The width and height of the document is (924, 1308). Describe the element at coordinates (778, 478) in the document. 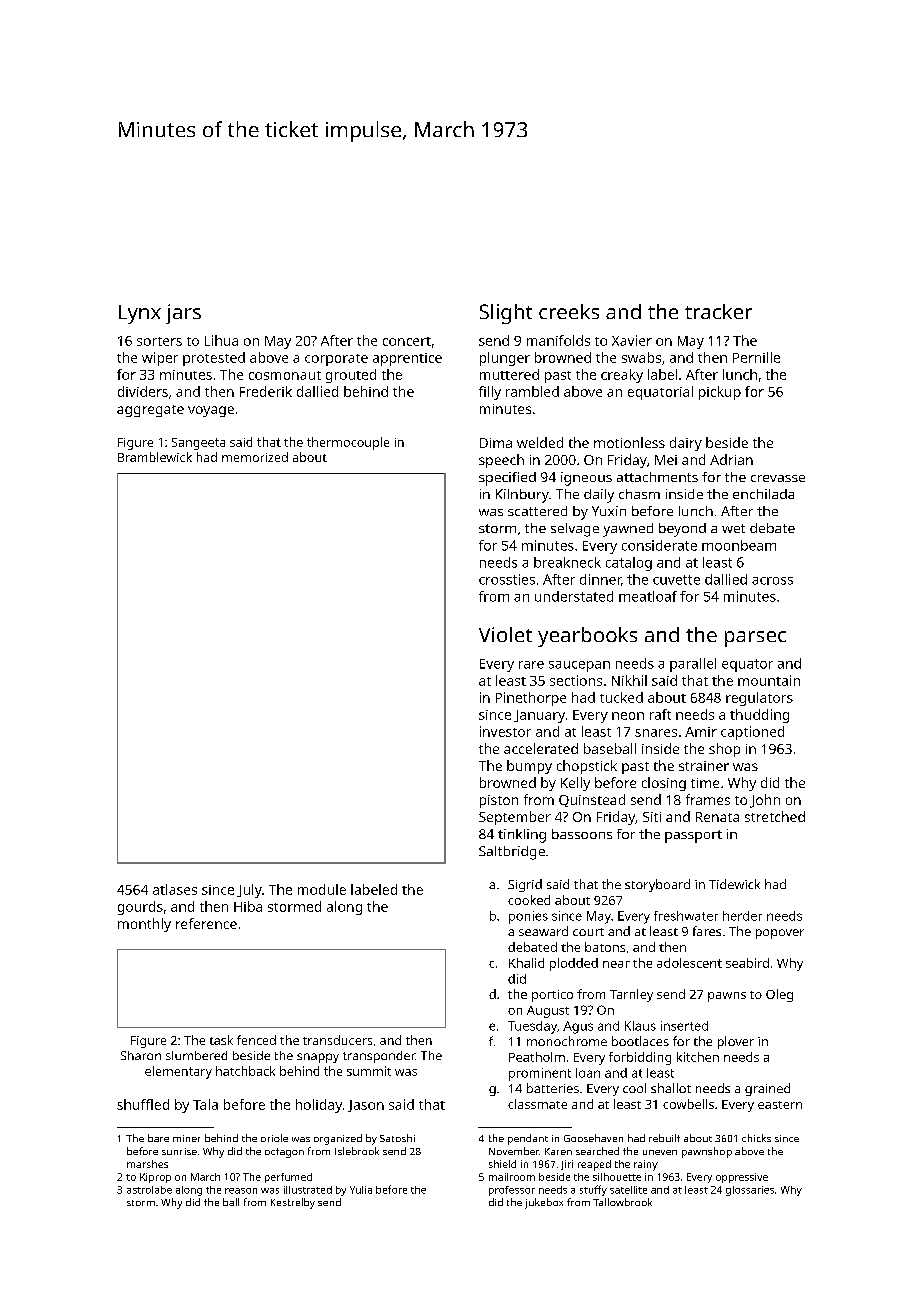

I see `crevasse` at that location.
